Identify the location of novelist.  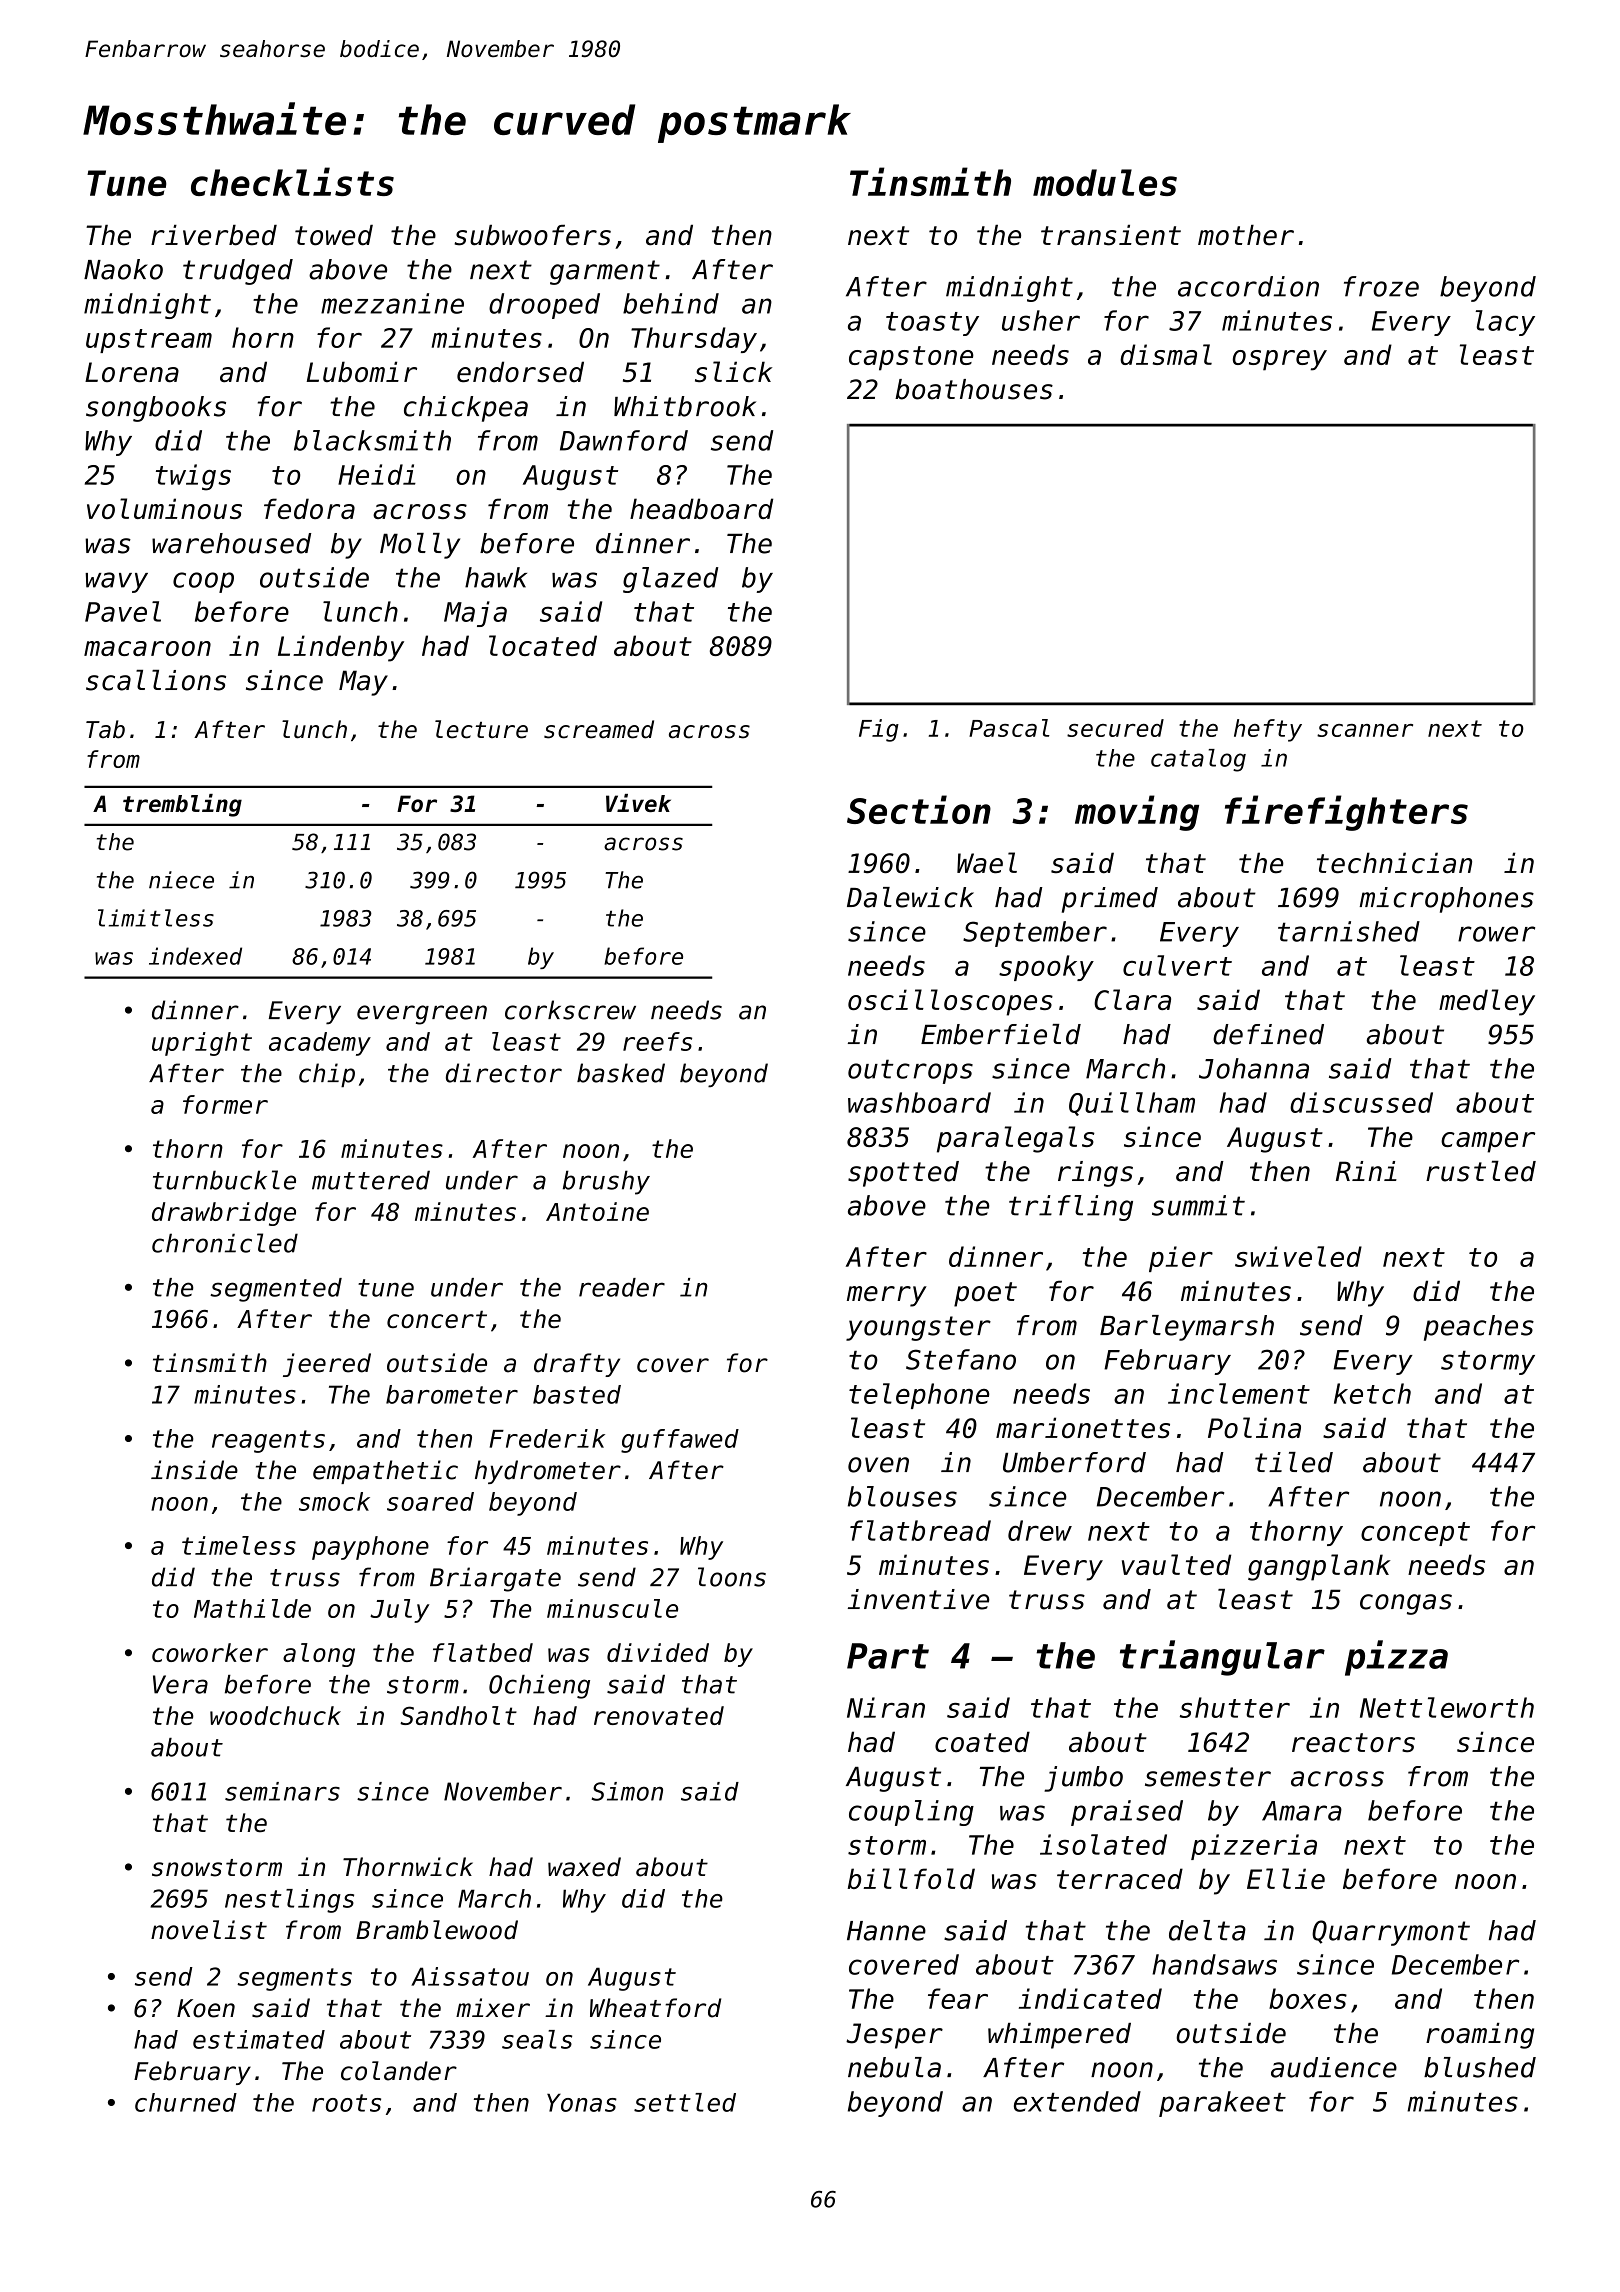
(209, 1930).
